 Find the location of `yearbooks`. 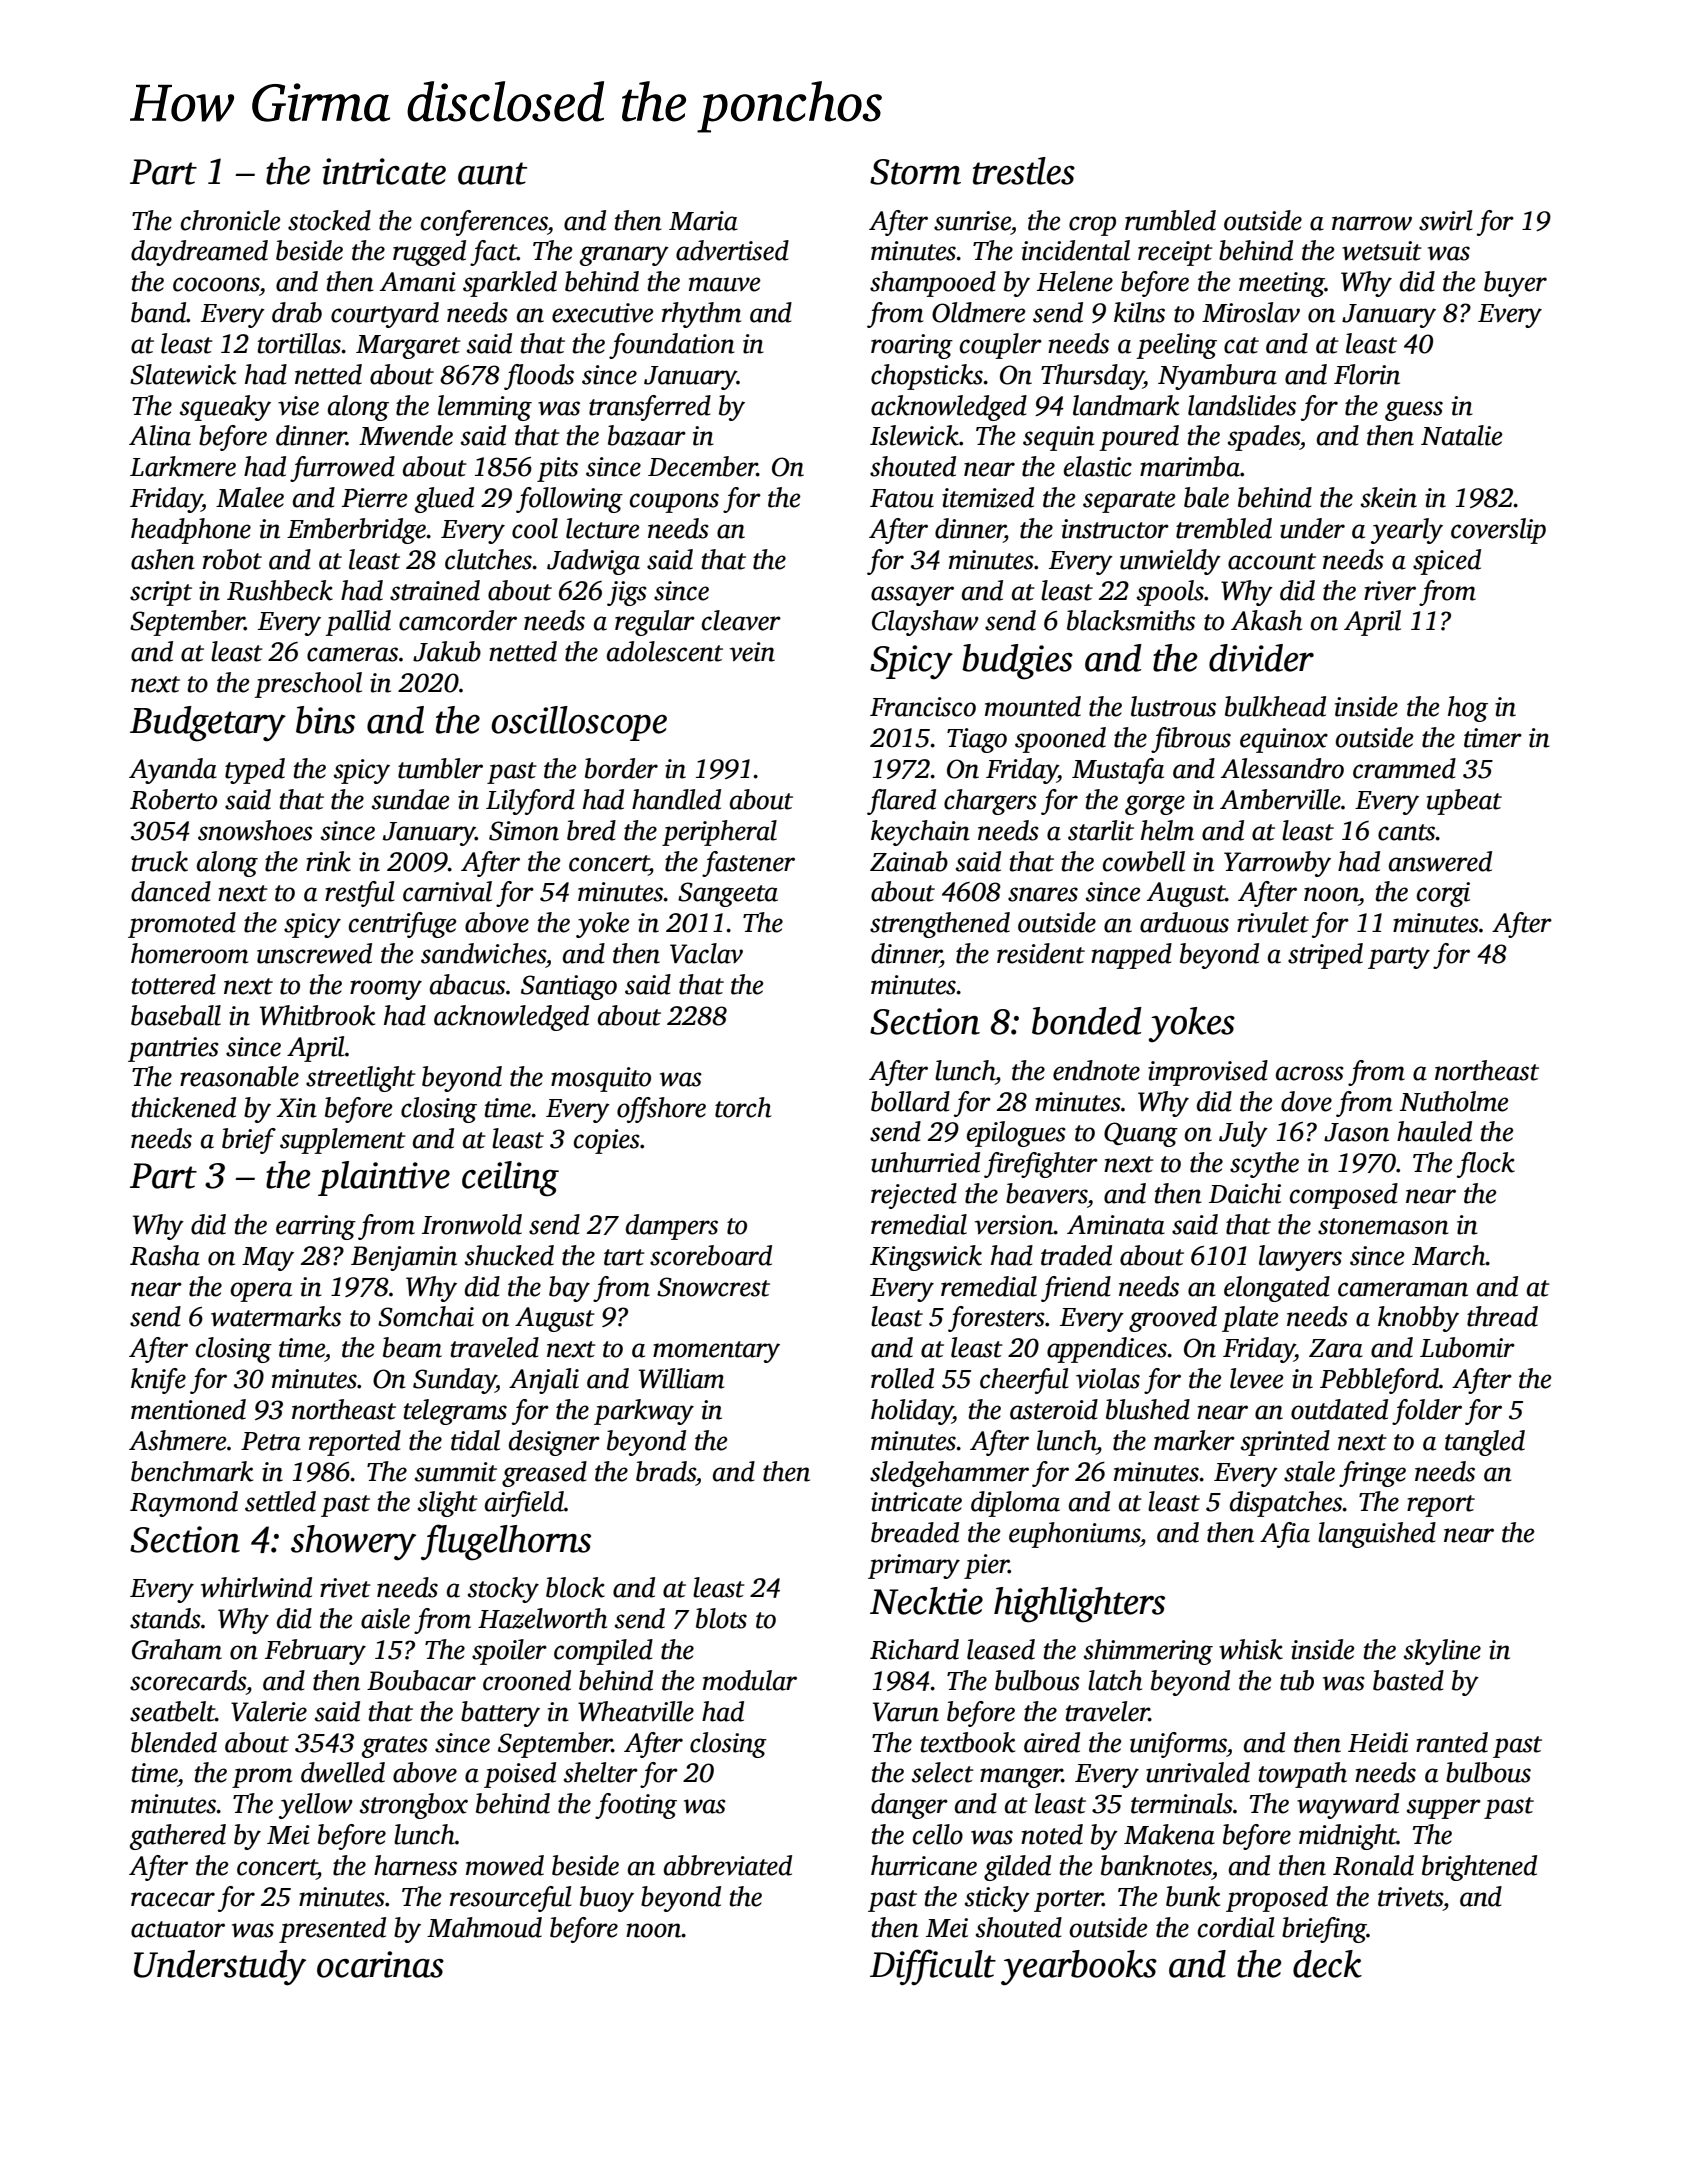

yearbooks is located at coordinates (1079, 1968).
